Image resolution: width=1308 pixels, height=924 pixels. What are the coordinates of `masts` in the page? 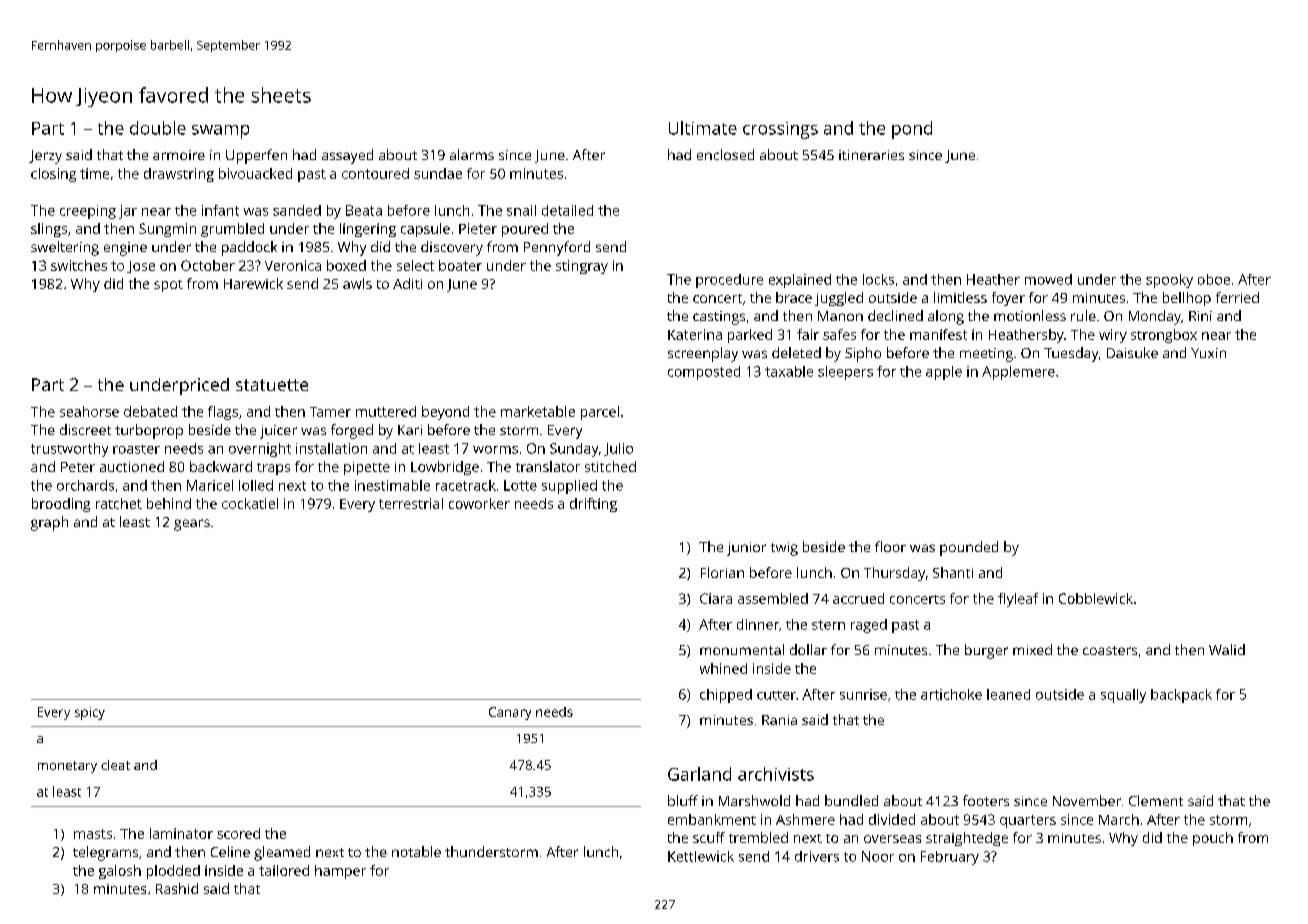 It's located at (93, 834).
